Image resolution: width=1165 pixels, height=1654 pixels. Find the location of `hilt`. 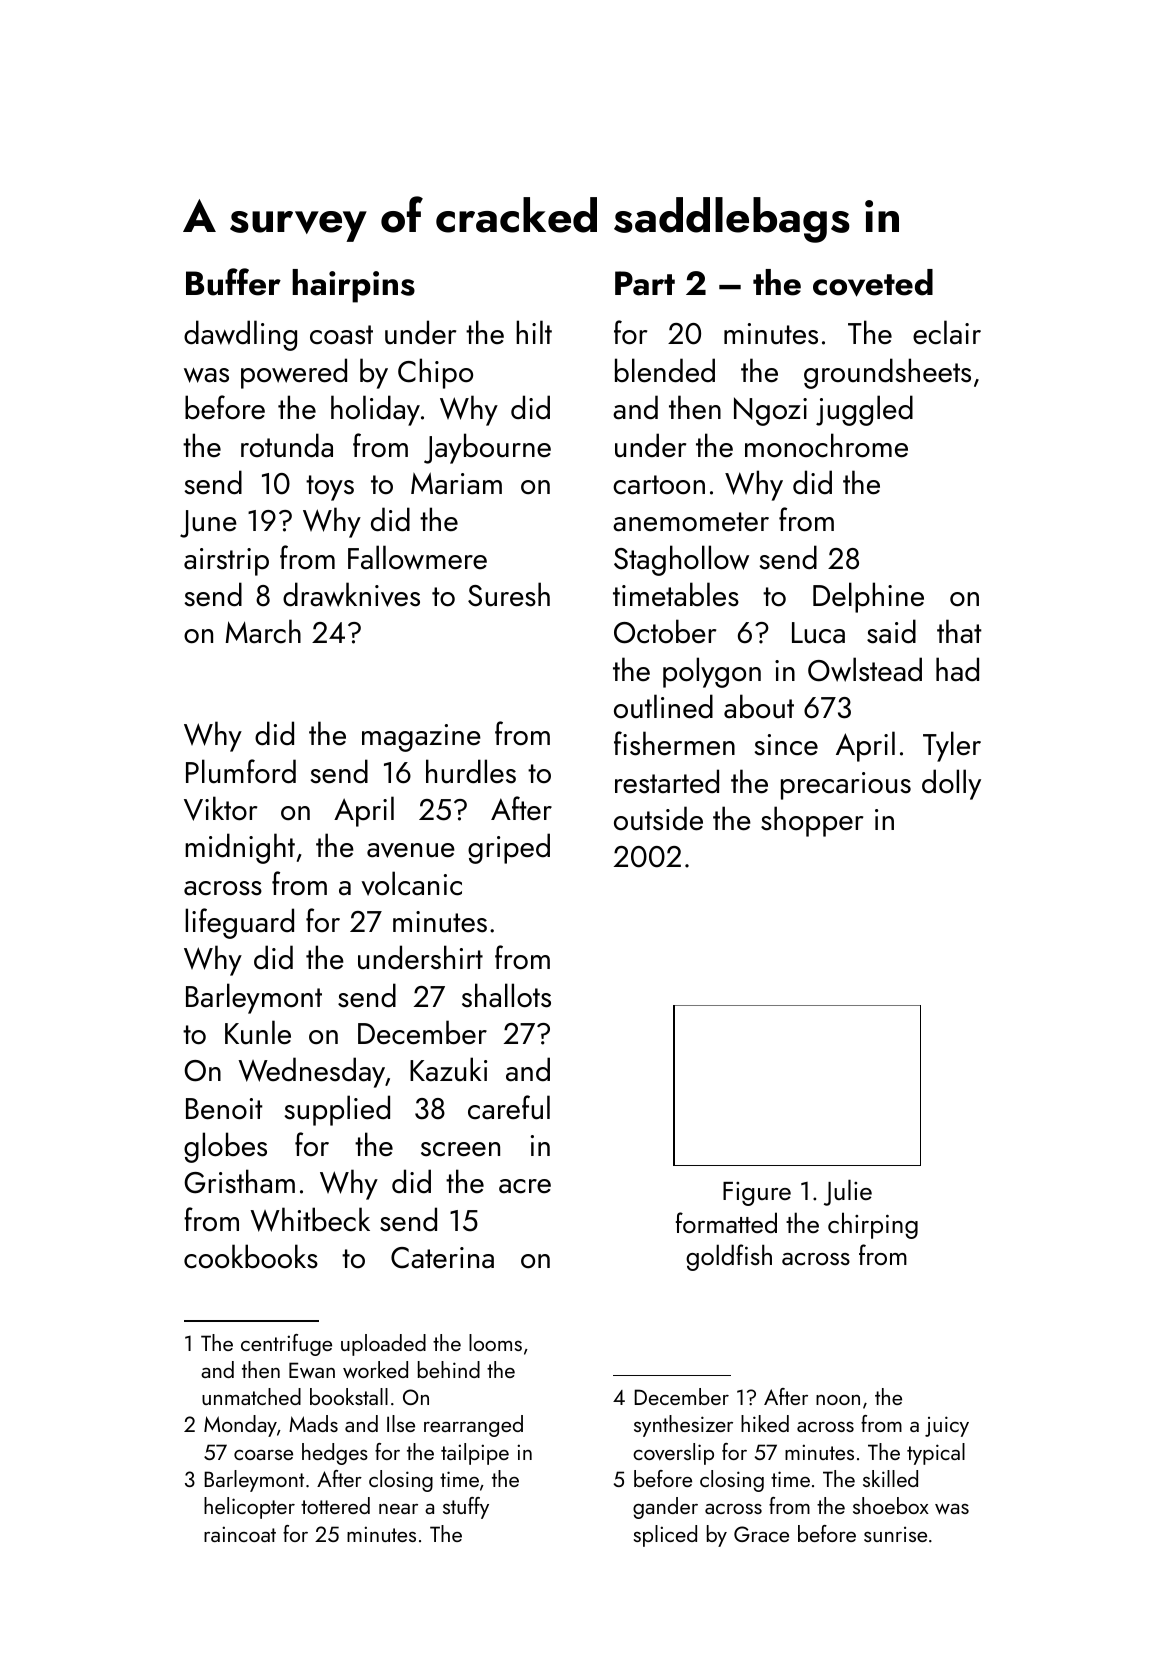

hilt is located at coordinates (534, 332).
